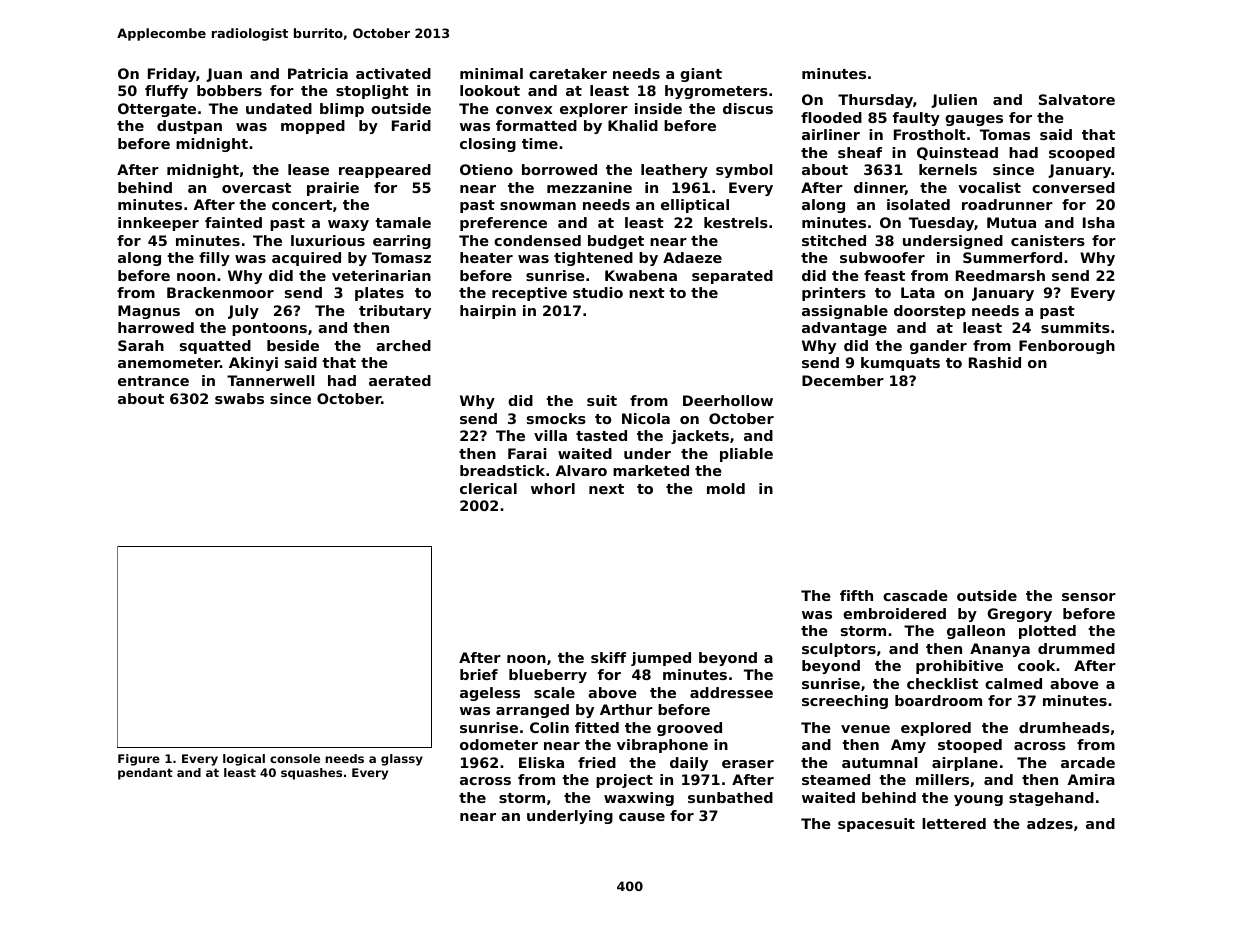 The width and height of the screenshot is (1233, 952). What do you see at coordinates (1075, 327) in the screenshot?
I see `summits` at bounding box center [1075, 327].
